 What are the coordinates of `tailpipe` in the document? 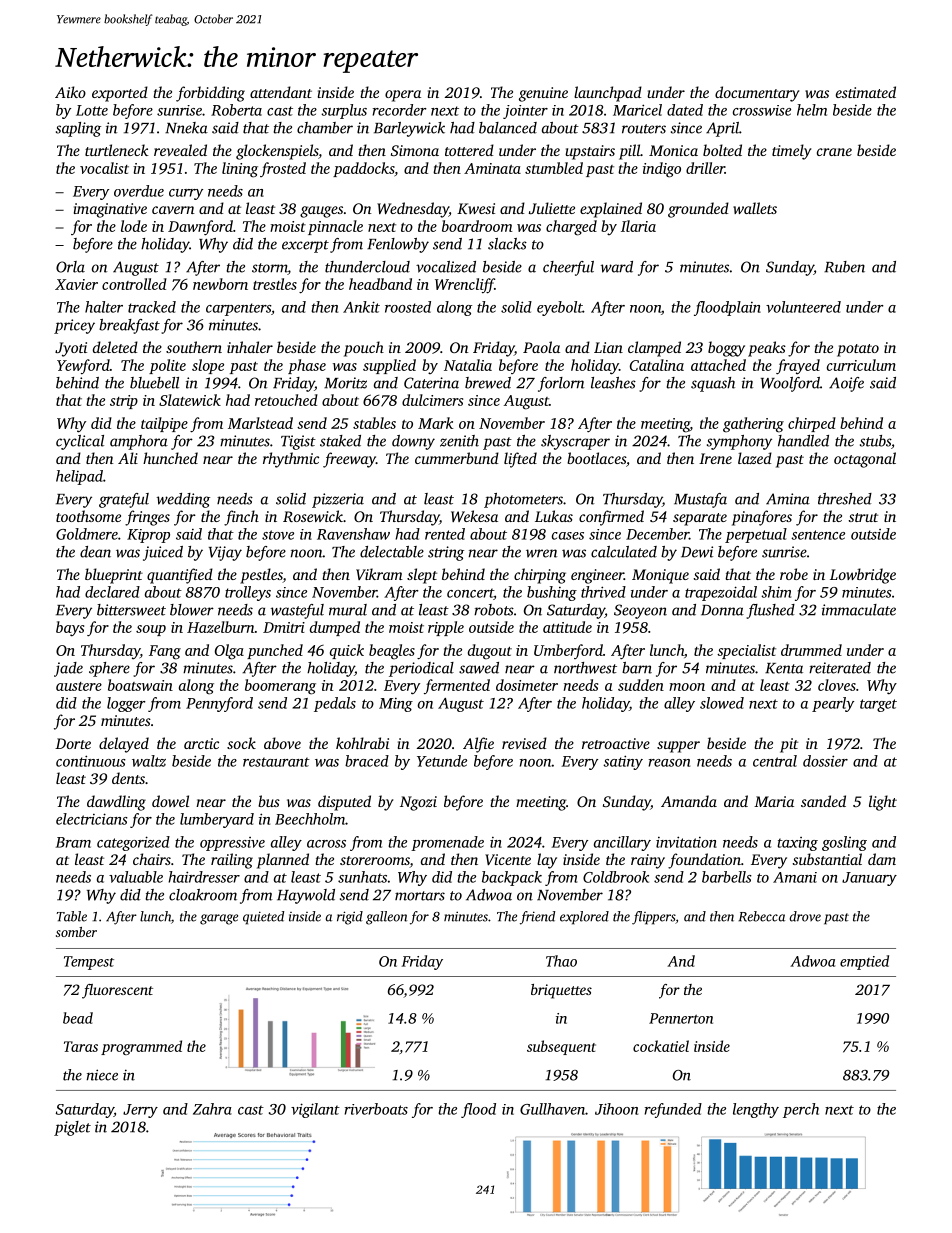 It's located at (164, 424).
